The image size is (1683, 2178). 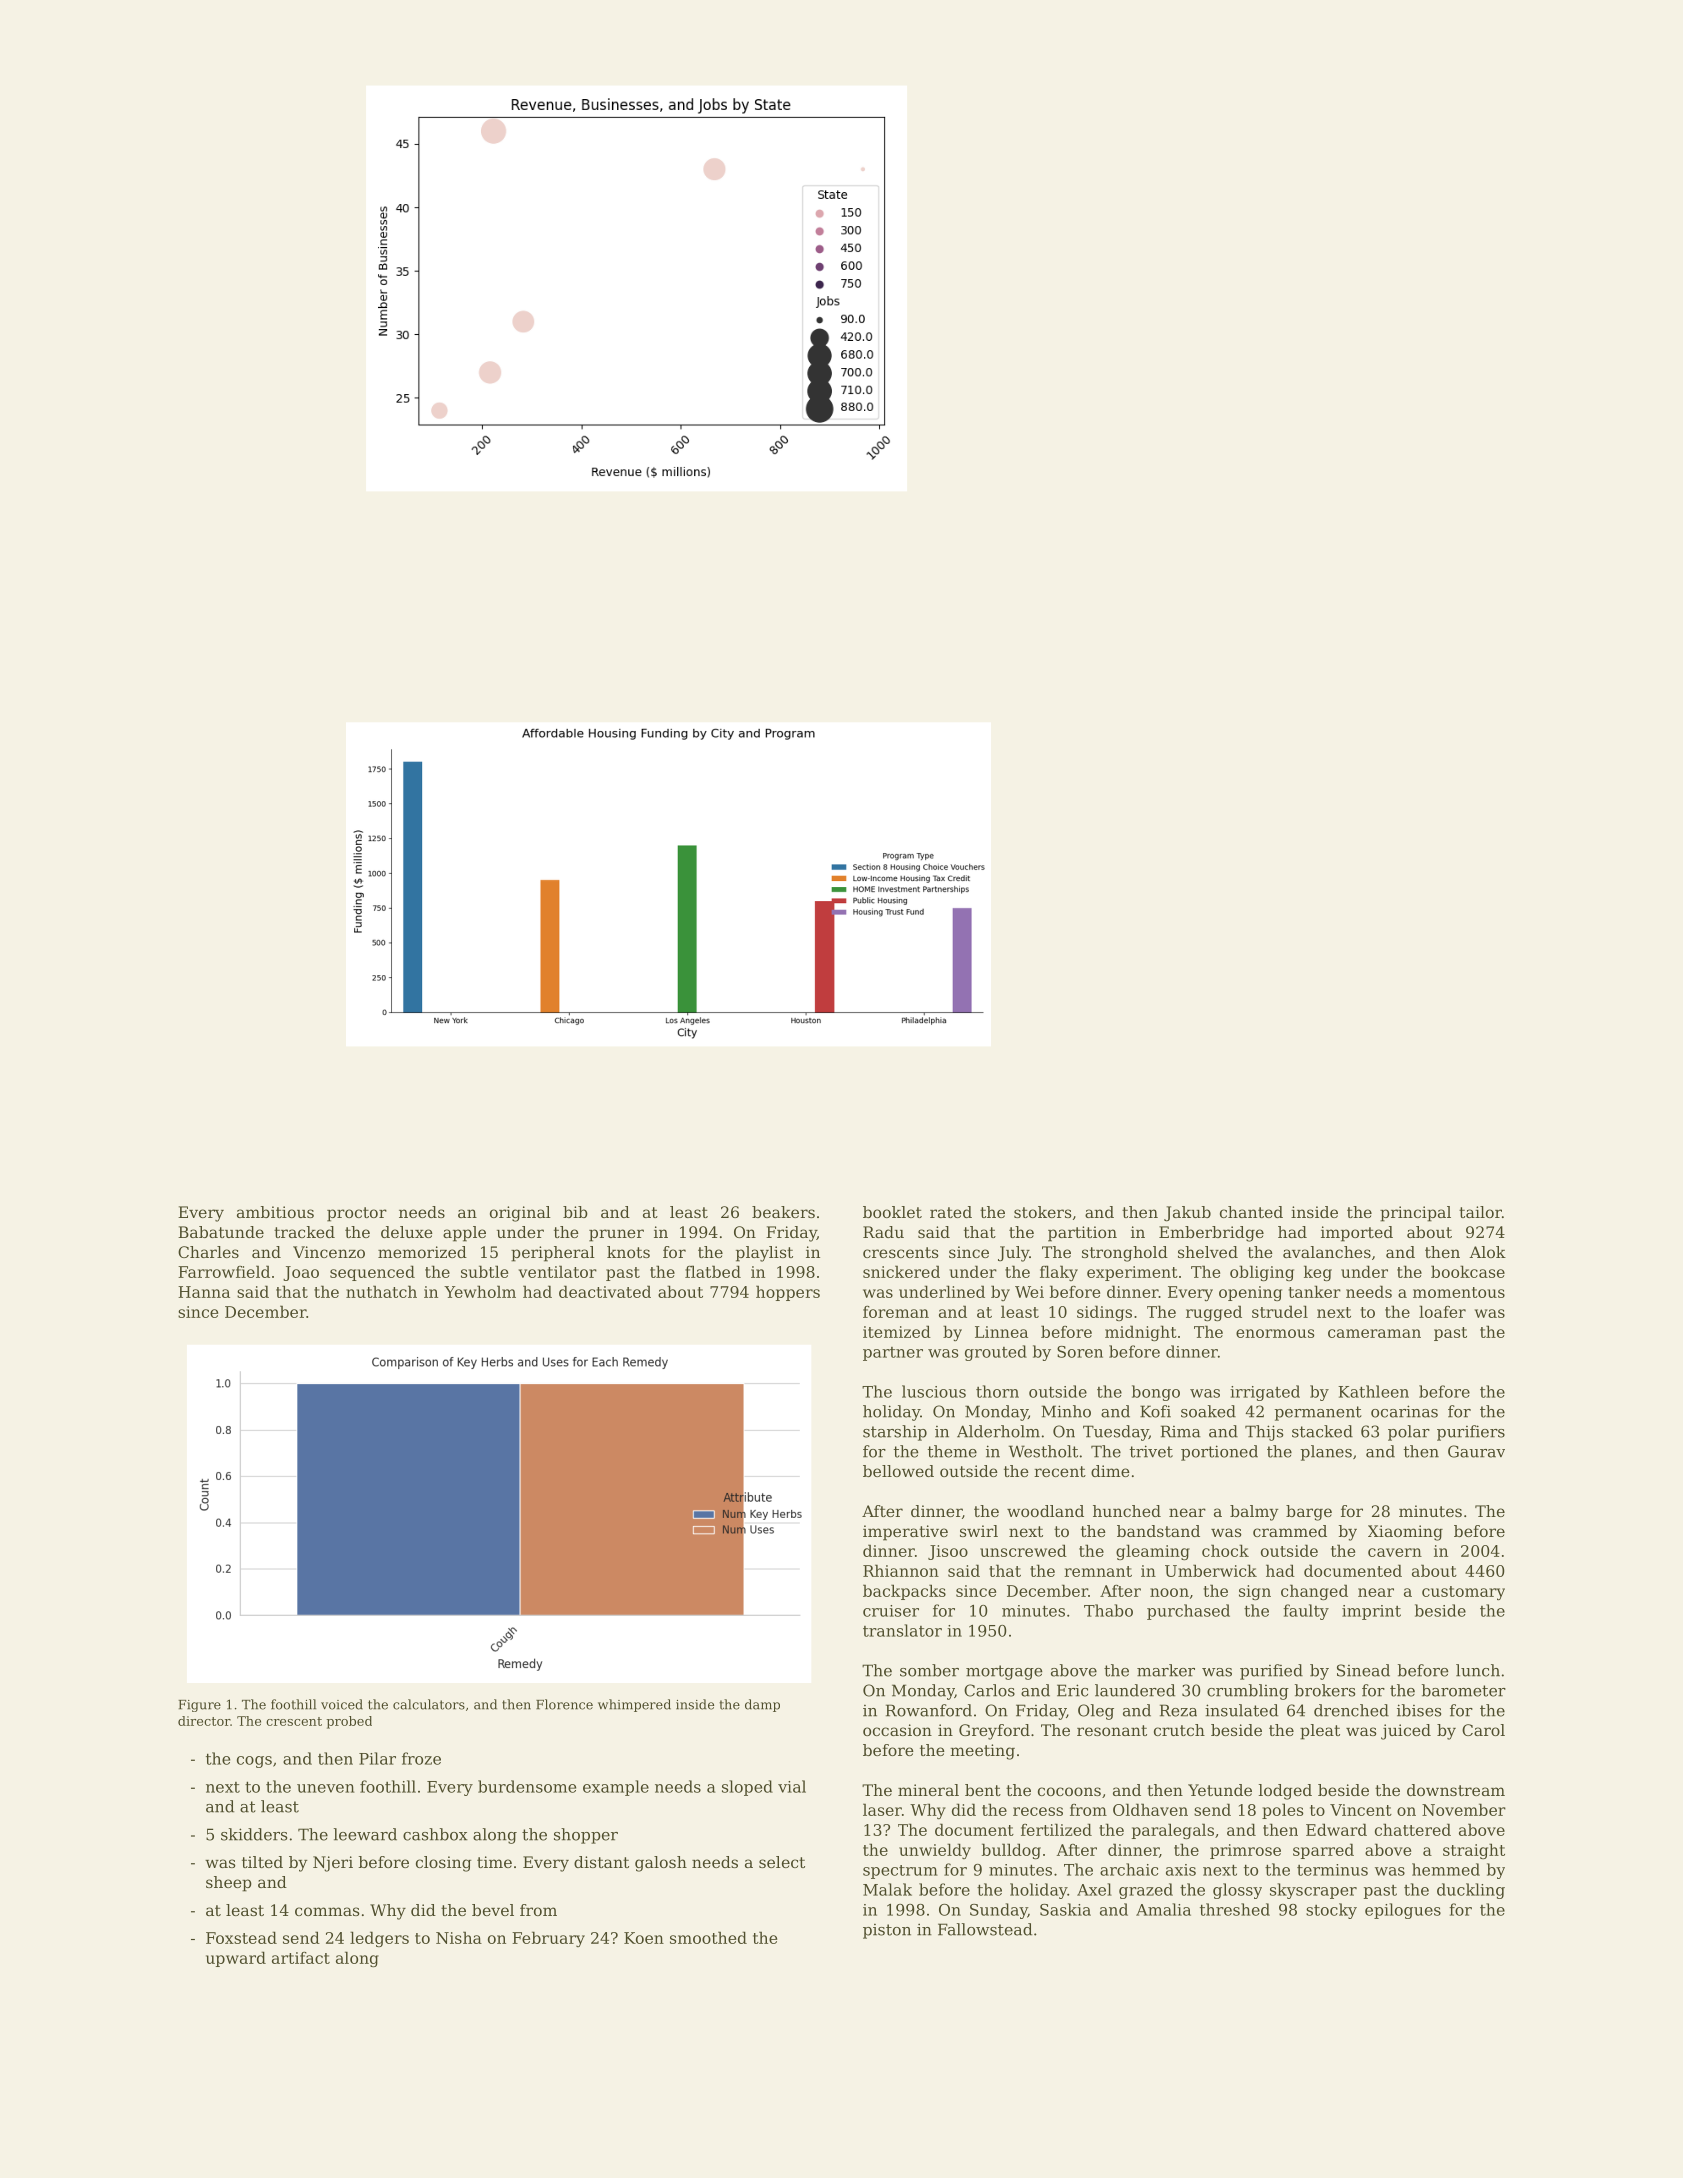 I want to click on knots, so click(x=628, y=1252).
